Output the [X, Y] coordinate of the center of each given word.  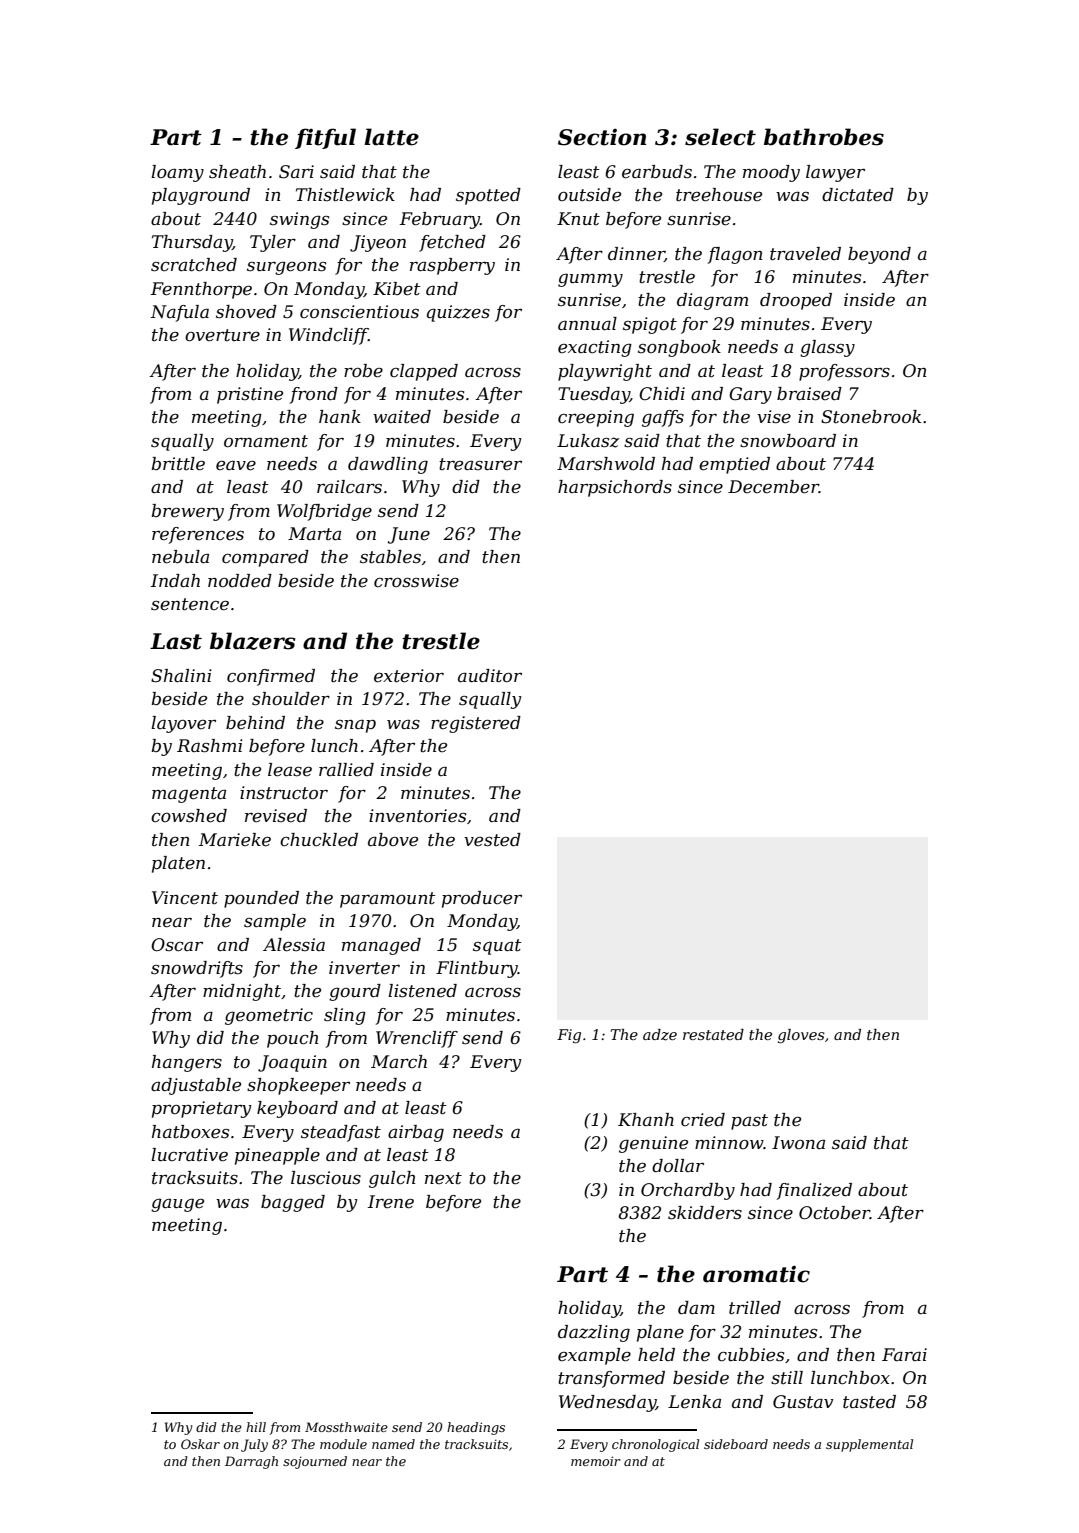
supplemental [869, 1445]
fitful [325, 138]
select [720, 137]
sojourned [315, 1462]
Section [602, 137]
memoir [596, 1461]
